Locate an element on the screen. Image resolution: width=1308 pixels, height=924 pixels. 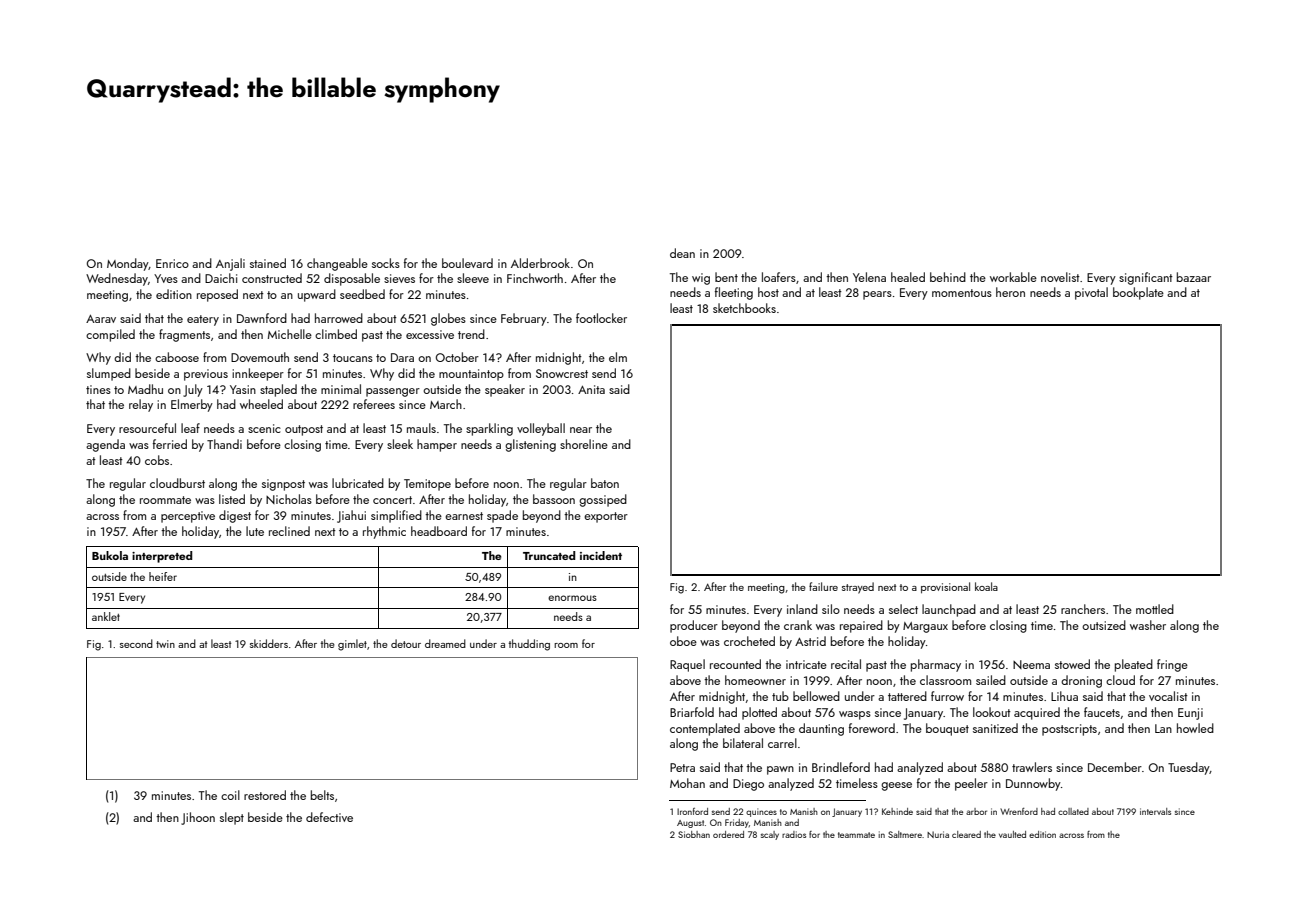
second is located at coordinates (136, 643).
